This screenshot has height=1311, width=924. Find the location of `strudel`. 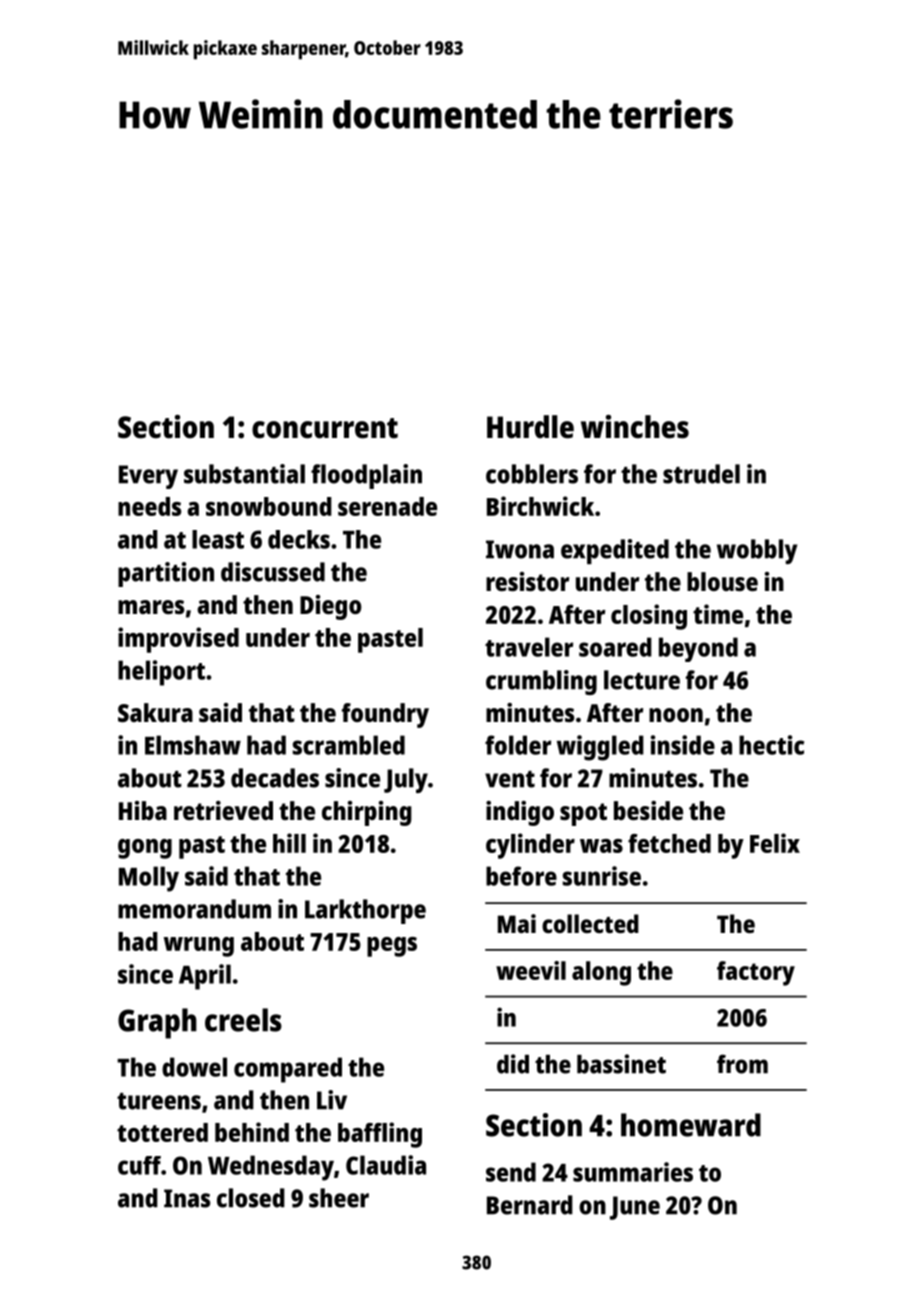

strudel is located at coordinates (701, 474).
